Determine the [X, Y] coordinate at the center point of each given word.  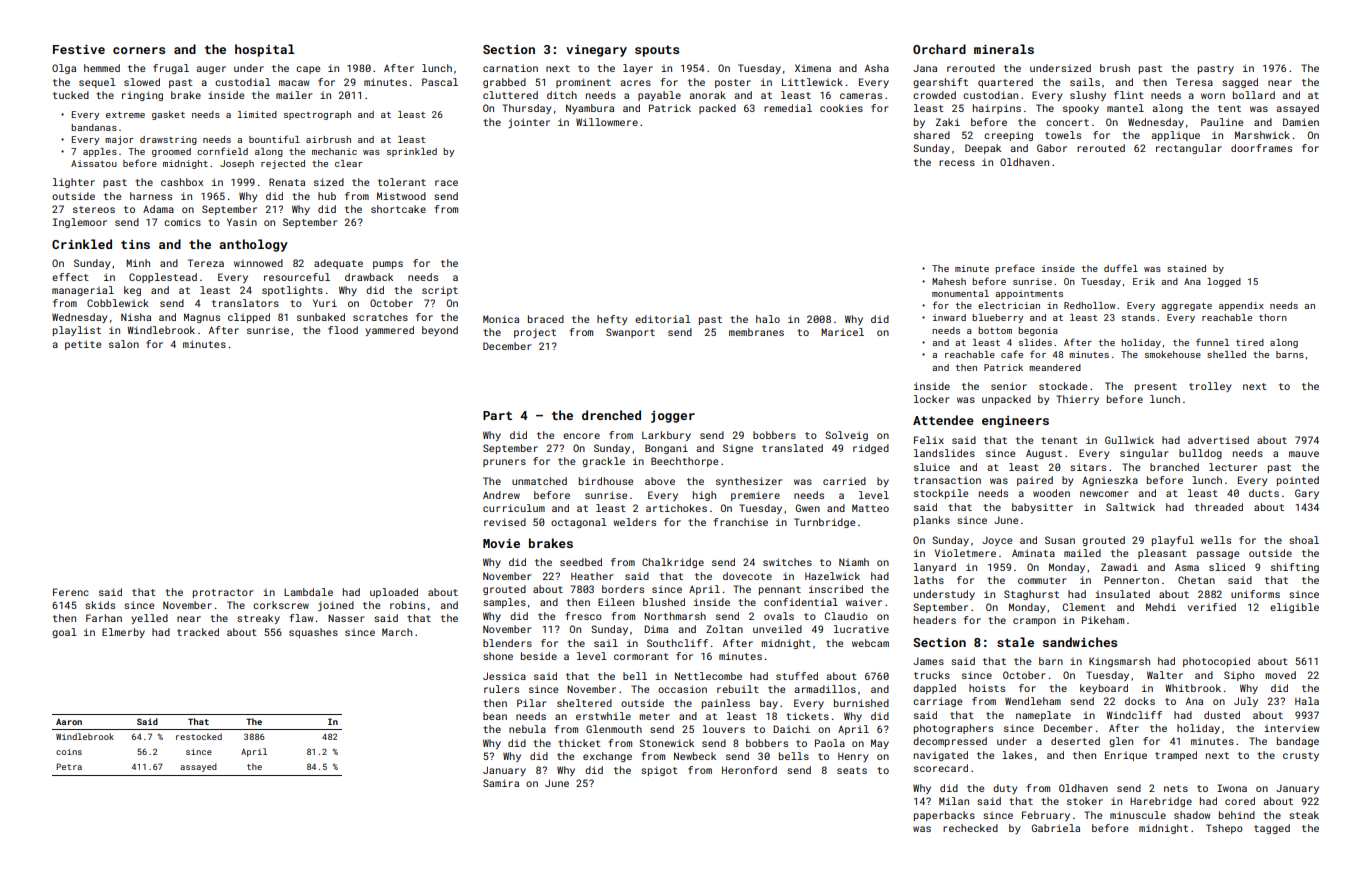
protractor [223, 593]
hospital [265, 50]
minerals [1004, 49]
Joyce [997, 541]
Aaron [69, 722]
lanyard [935, 568]
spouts [657, 51]
